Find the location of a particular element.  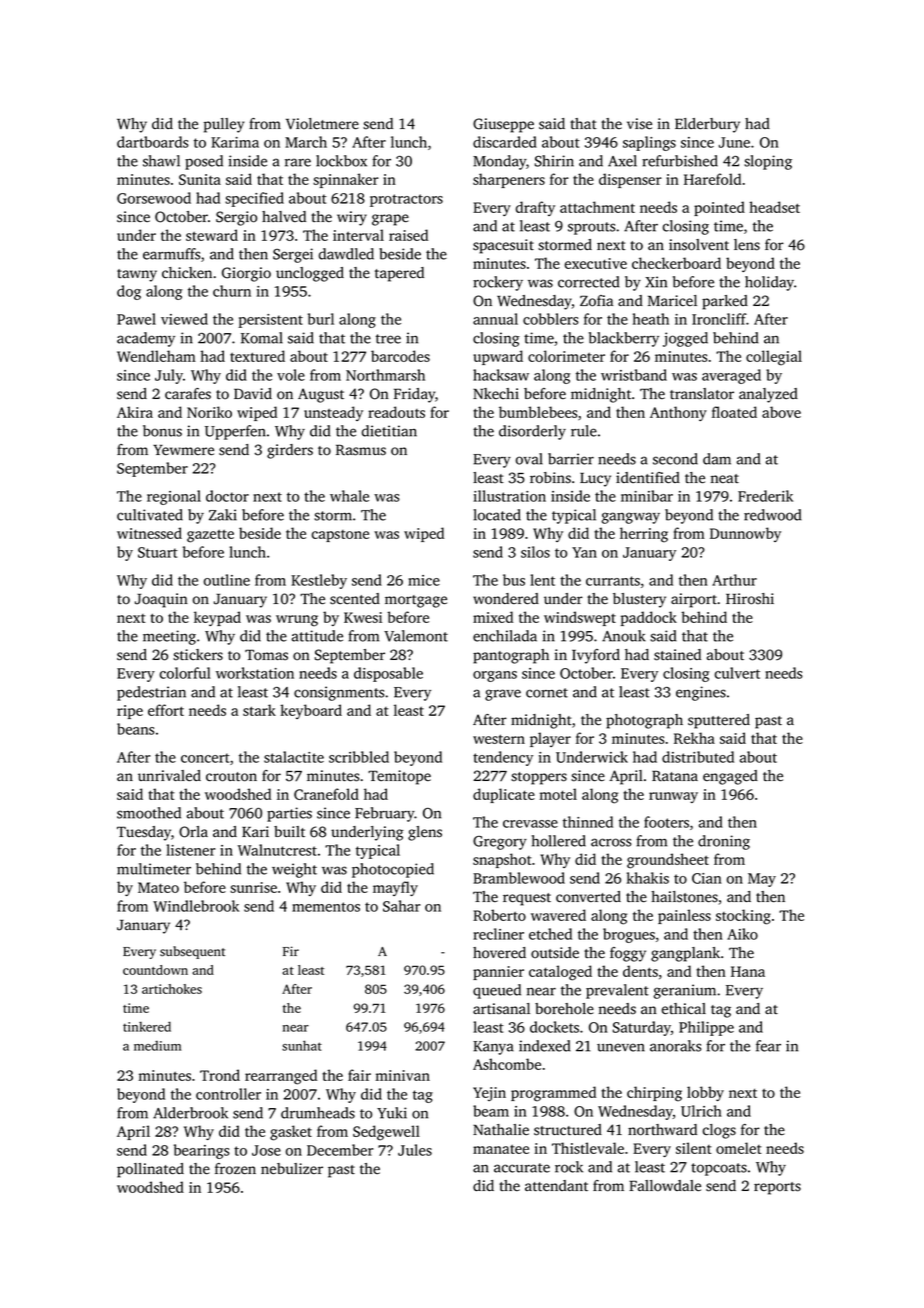

March is located at coordinates (306, 142).
